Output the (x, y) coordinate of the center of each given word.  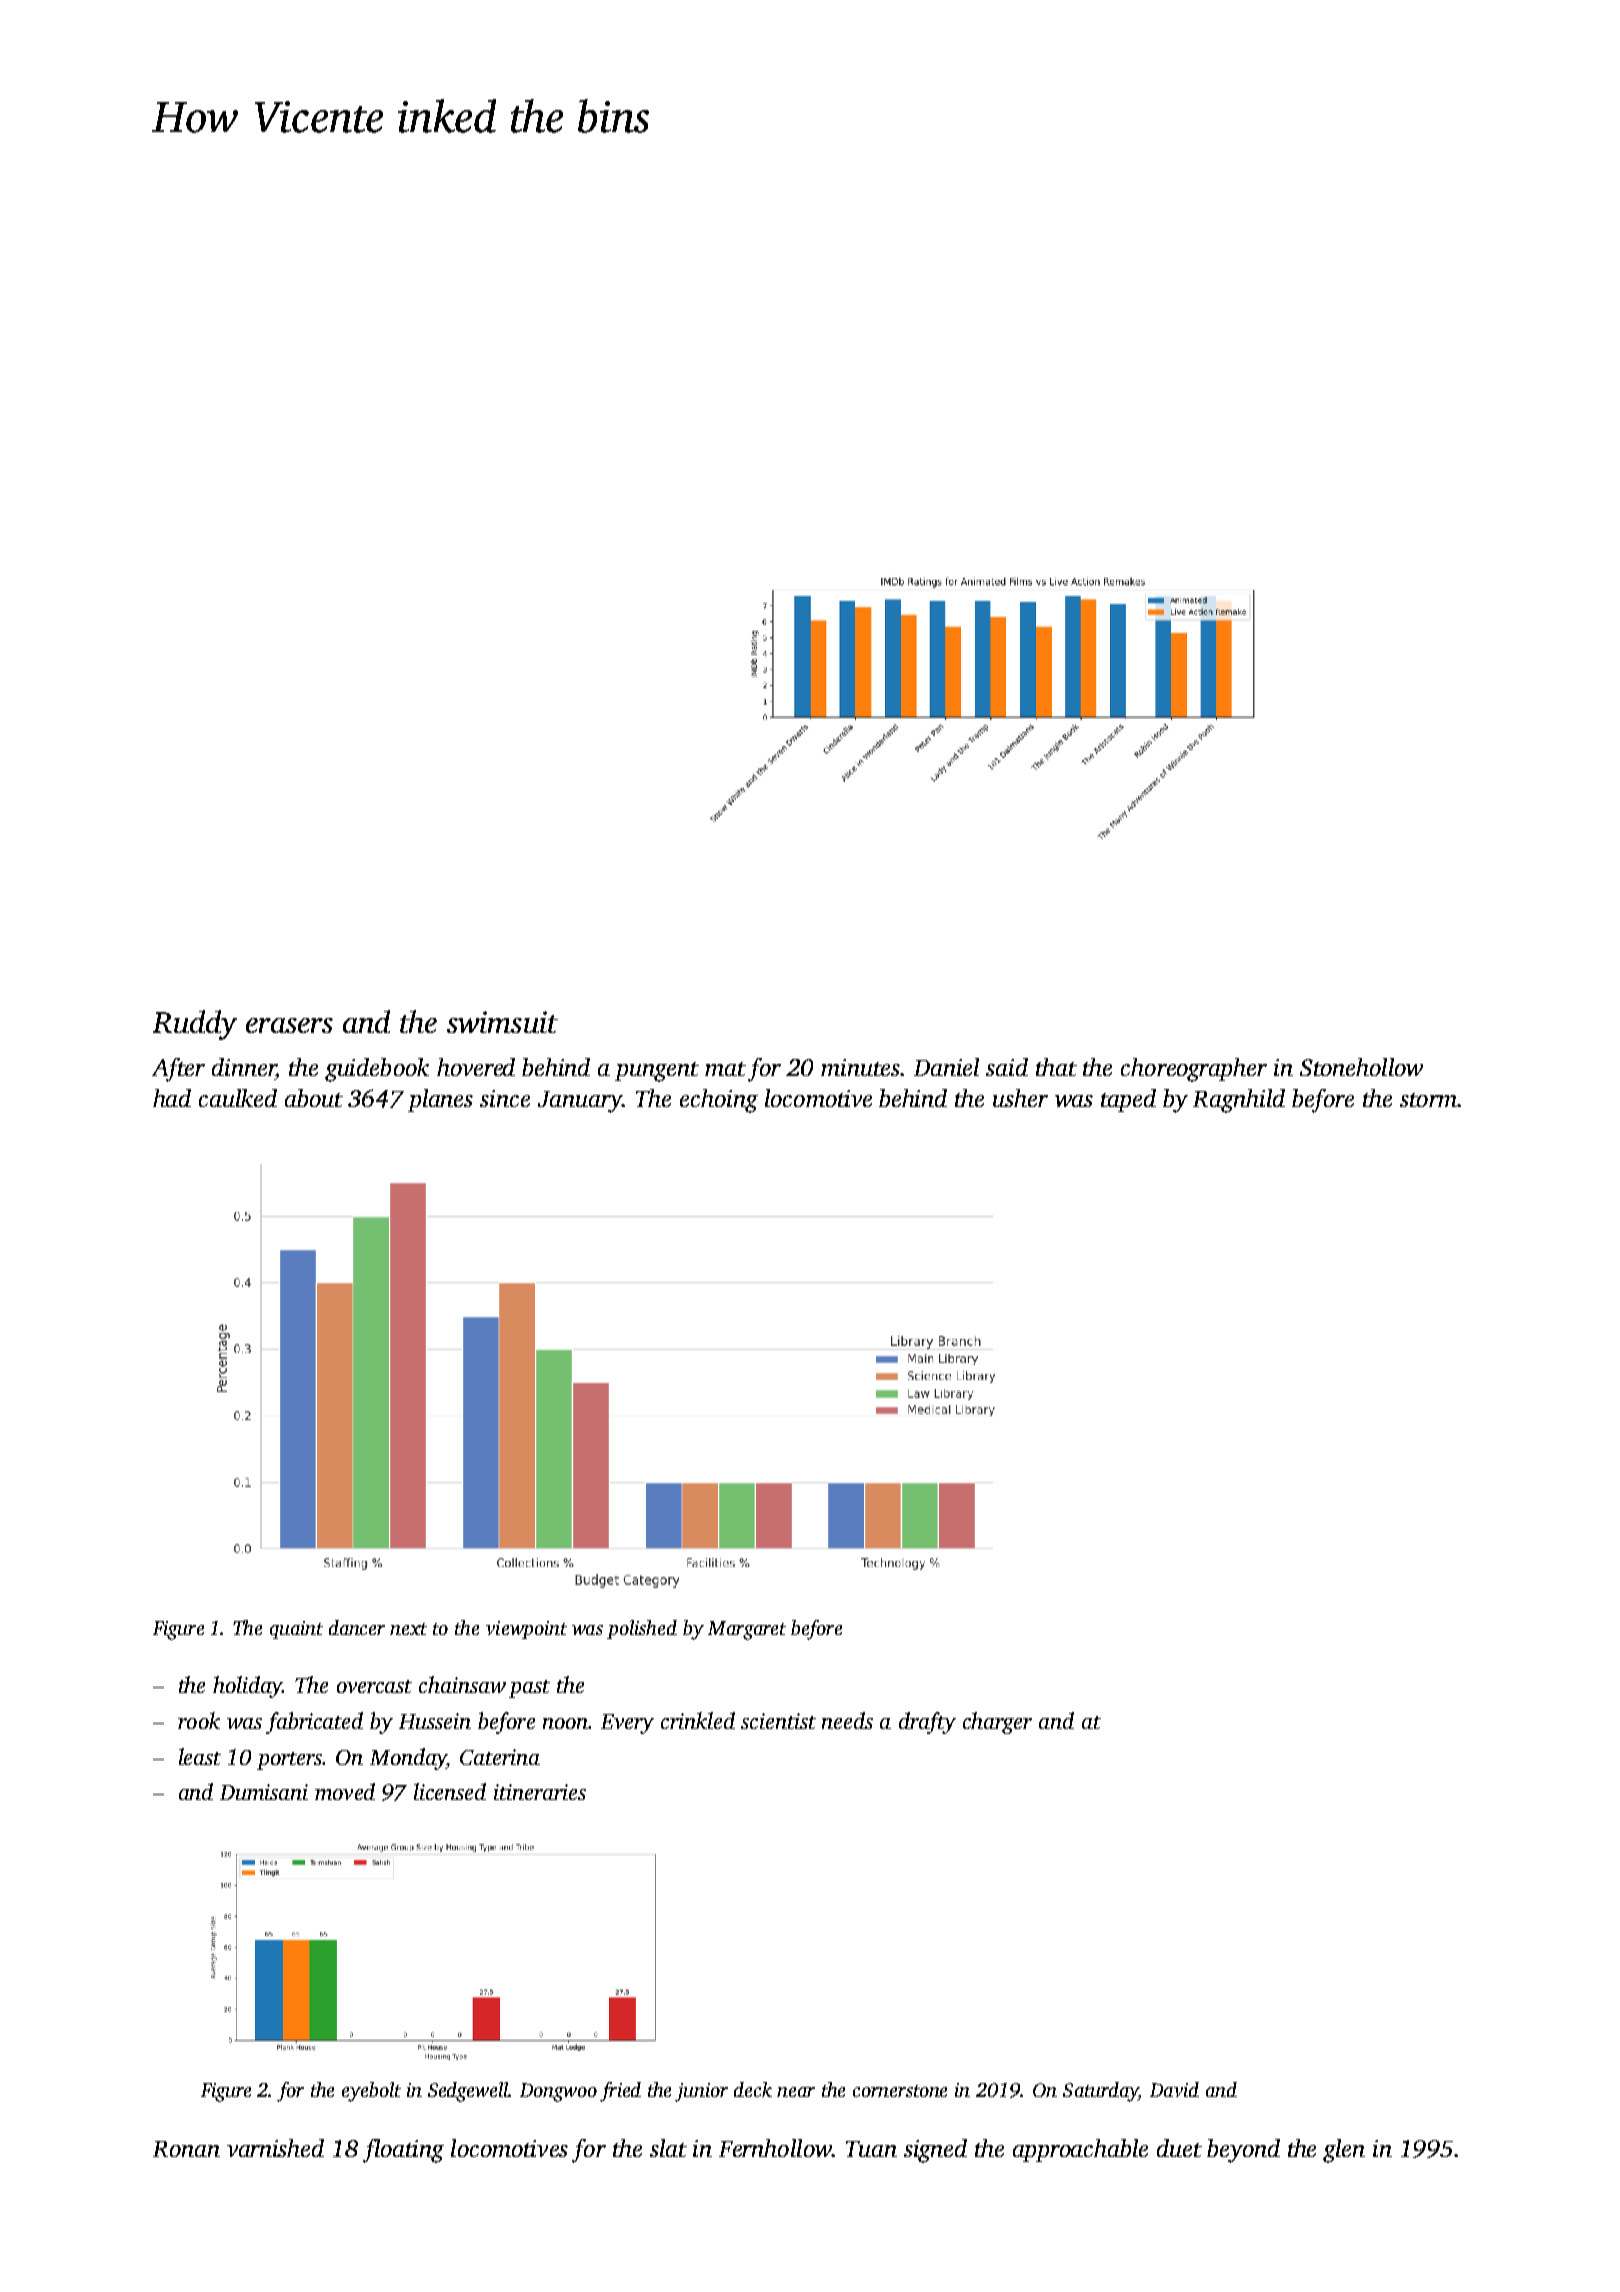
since (505, 1098)
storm (1428, 1100)
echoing (719, 1101)
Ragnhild (1239, 1101)
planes (440, 1100)
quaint (296, 1630)
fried (620, 2092)
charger (997, 1723)
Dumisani (264, 1792)
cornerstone (900, 2091)
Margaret (747, 1630)
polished (642, 1629)
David (1174, 2089)
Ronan (186, 2149)
